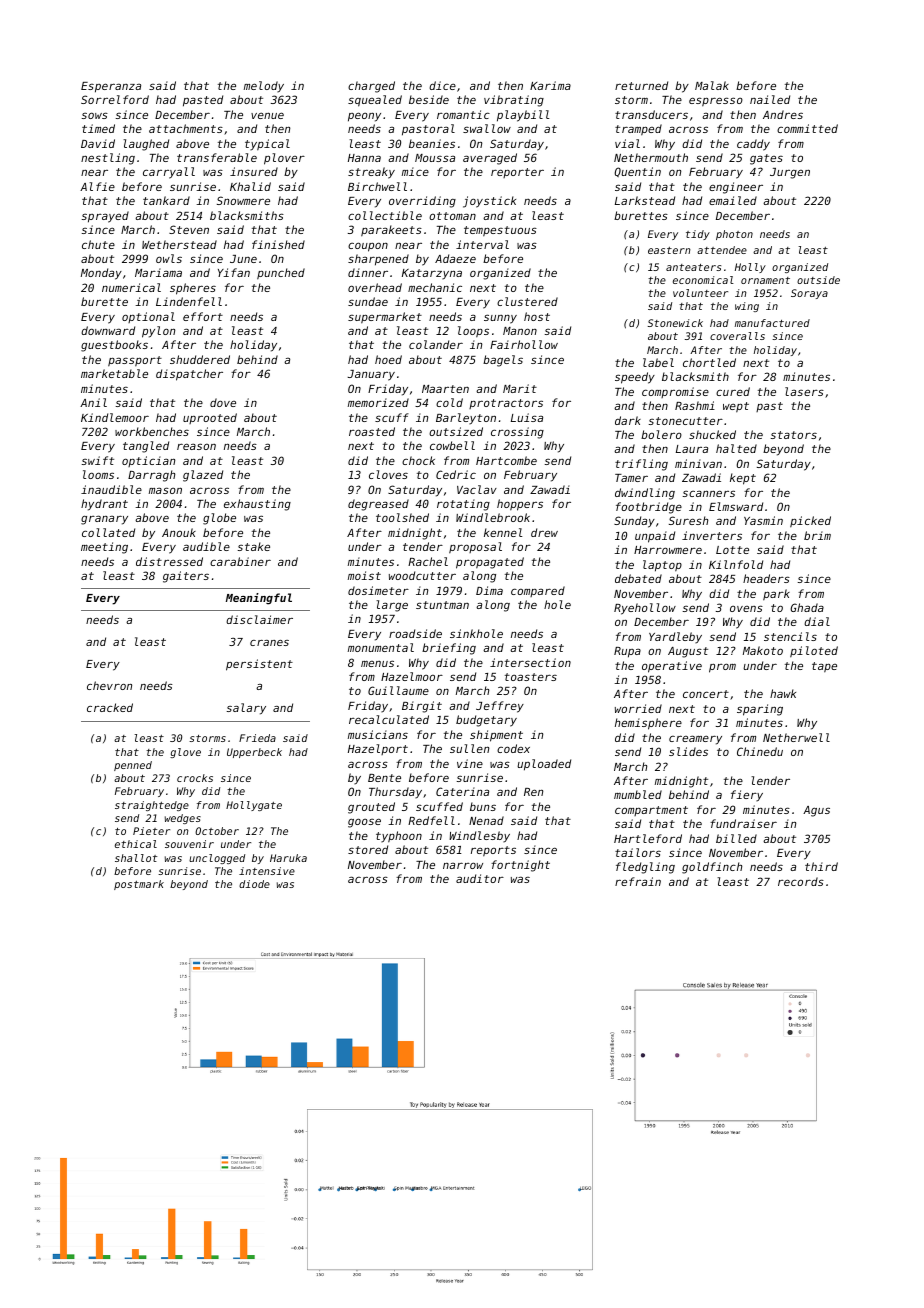 Image resolution: width=924 pixels, height=1308 pixels. I want to click on volunteer, so click(700, 293).
